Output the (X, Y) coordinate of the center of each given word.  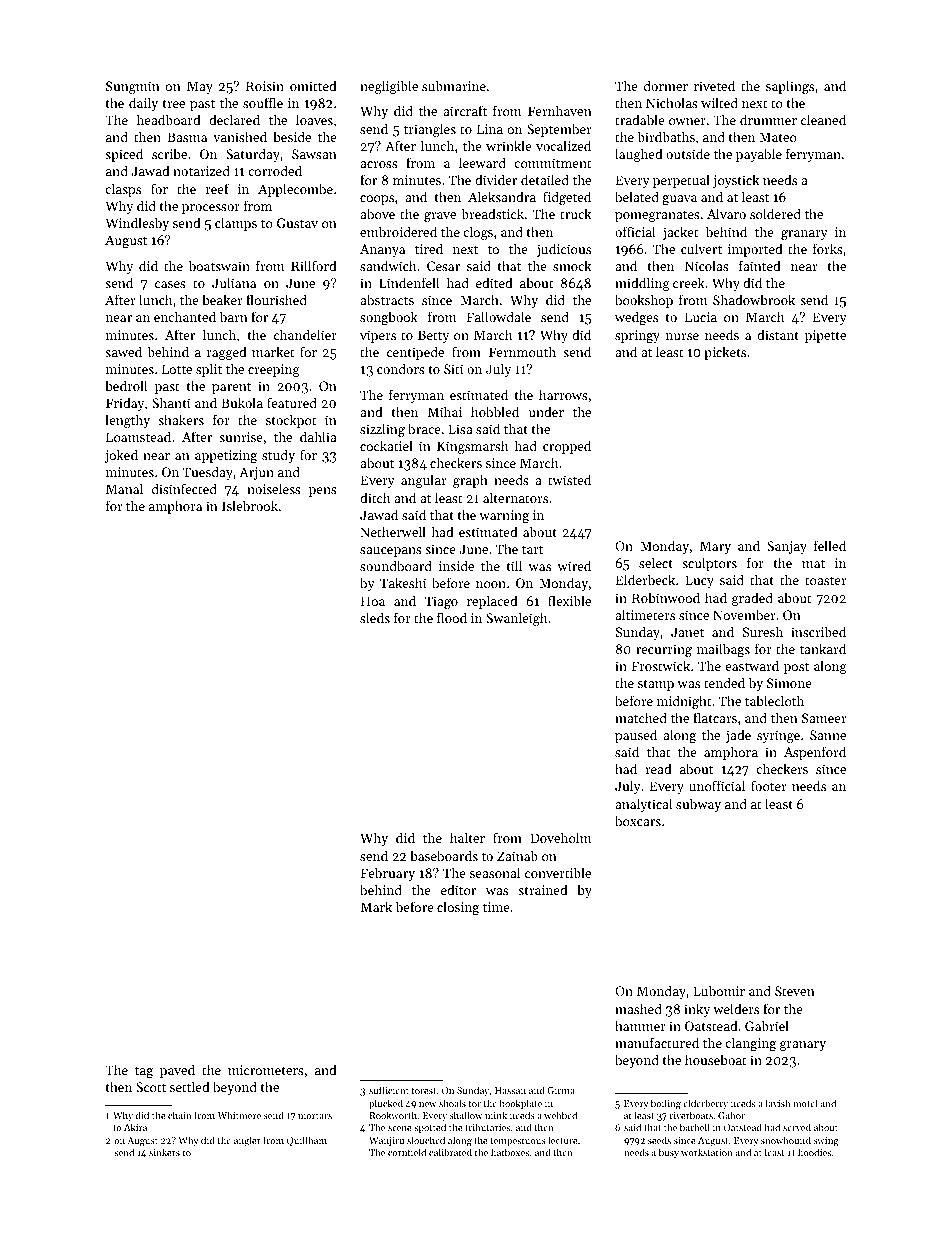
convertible (558, 872)
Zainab (517, 855)
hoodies (814, 1152)
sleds (375, 617)
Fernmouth (522, 351)
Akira (135, 1127)
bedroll (126, 385)
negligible (389, 87)
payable (759, 155)
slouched (426, 1140)
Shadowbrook (754, 299)
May (200, 87)
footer (768, 785)
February (388, 874)
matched (641, 717)
